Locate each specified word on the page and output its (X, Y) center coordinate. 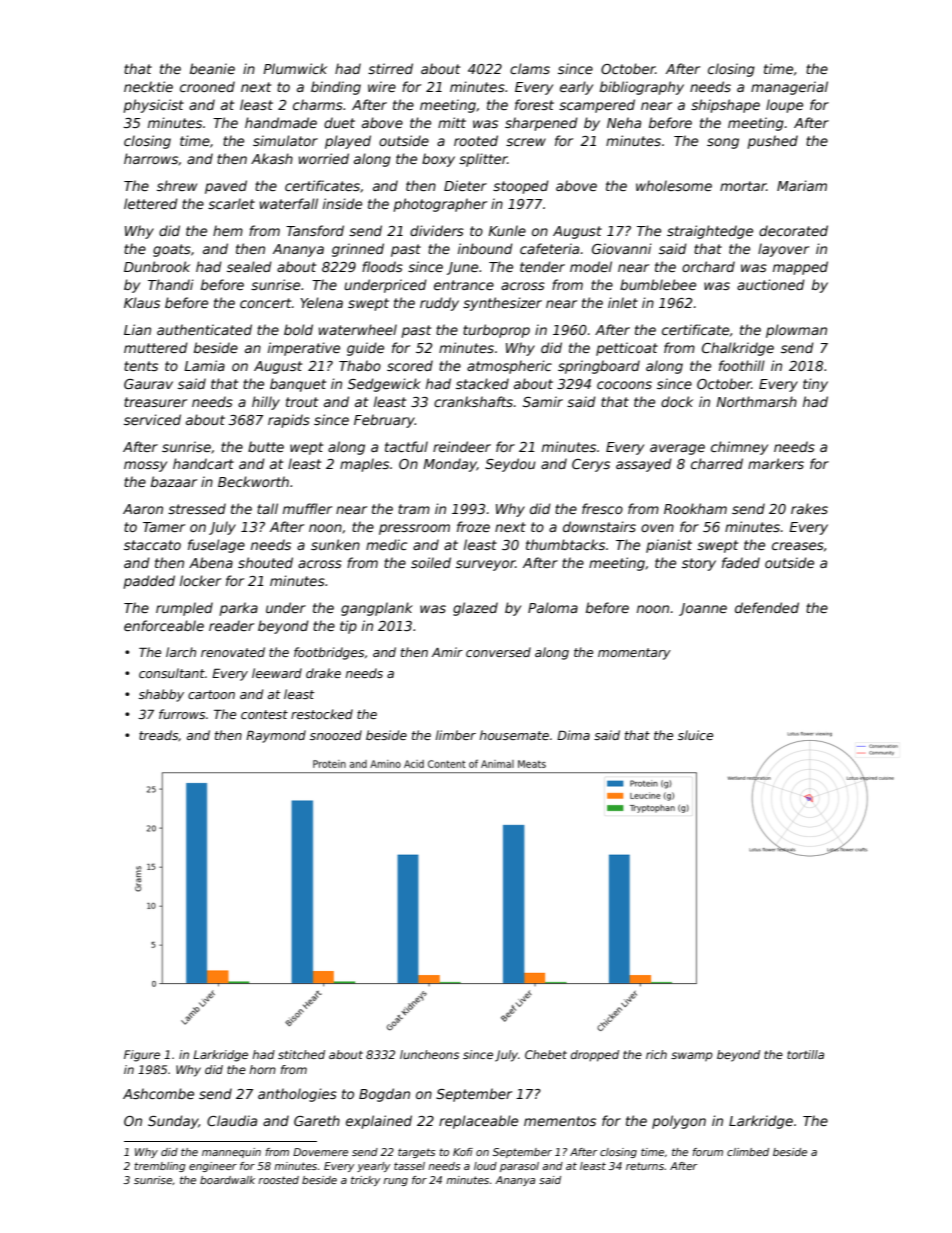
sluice (695, 735)
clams (530, 68)
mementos (560, 1121)
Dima (573, 735)
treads (158, 735)
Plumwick (295, 68)
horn (262, 1069)
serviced (152, 419)
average (677, 449)
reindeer (462, 446)
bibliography (642, 88)
